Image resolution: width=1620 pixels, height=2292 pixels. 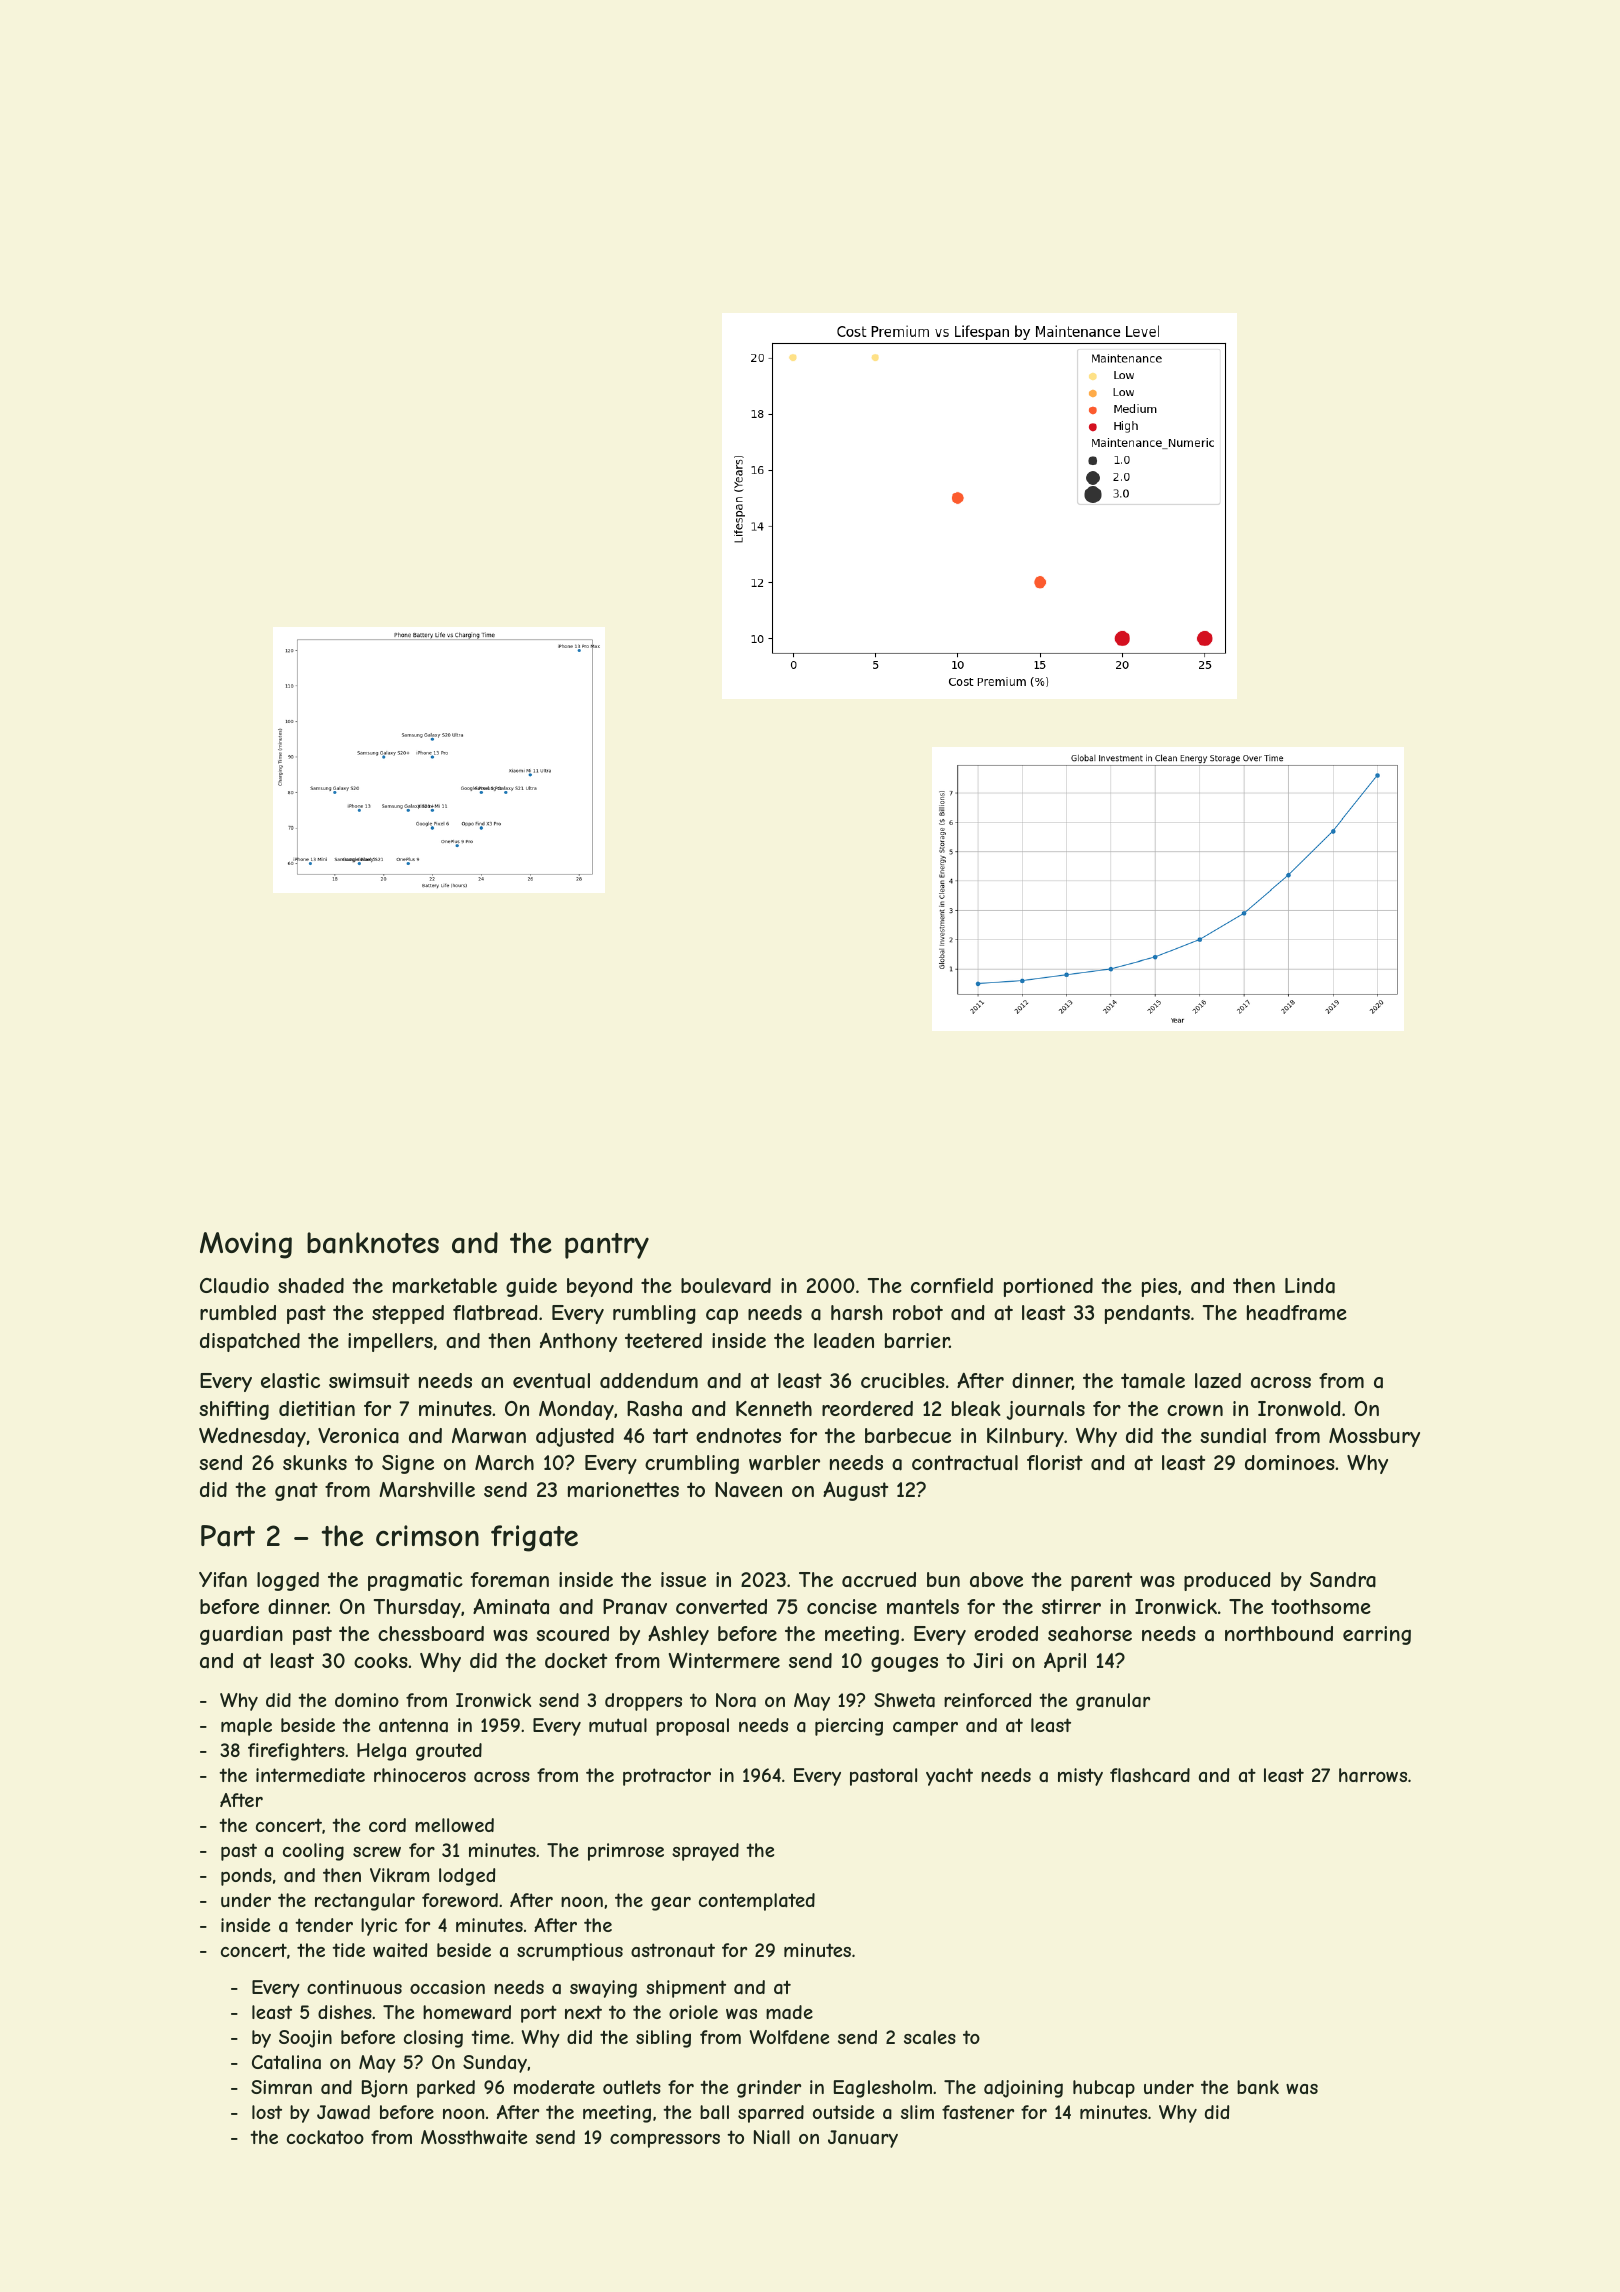 What do you see at coordinates (1227, 1581) in the document?
I see `produced` at bounding box center [1227, 1581].
